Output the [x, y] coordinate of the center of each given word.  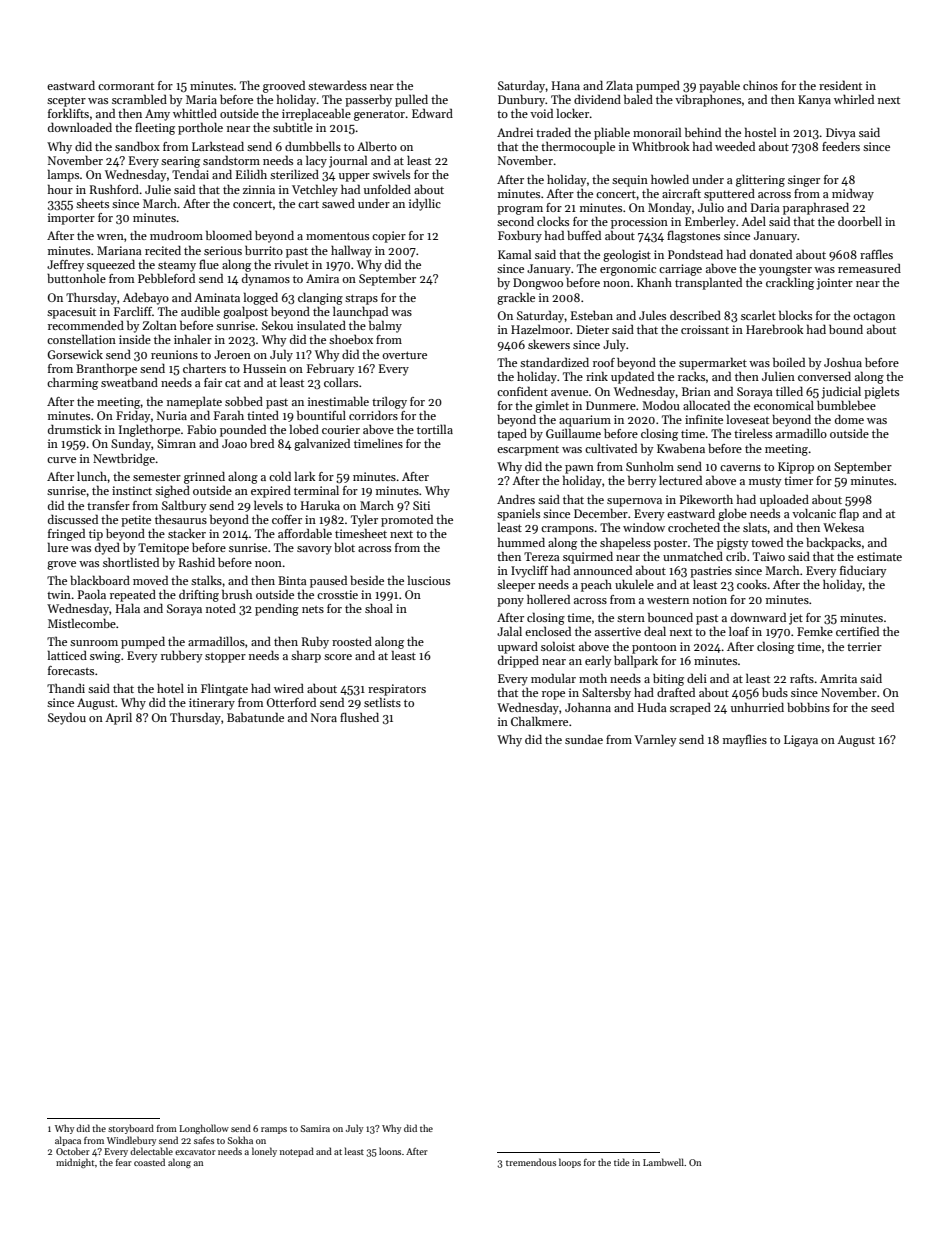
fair [213, 382]
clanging [320, 299]
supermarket [713, 363]
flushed [359, 717]
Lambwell [663, 1162]
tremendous [531, 1162]
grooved [284, 86]
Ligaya [801, 741]
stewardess [337, 85]
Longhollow [204, 1129]
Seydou [67, 718]
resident [840, 85]
